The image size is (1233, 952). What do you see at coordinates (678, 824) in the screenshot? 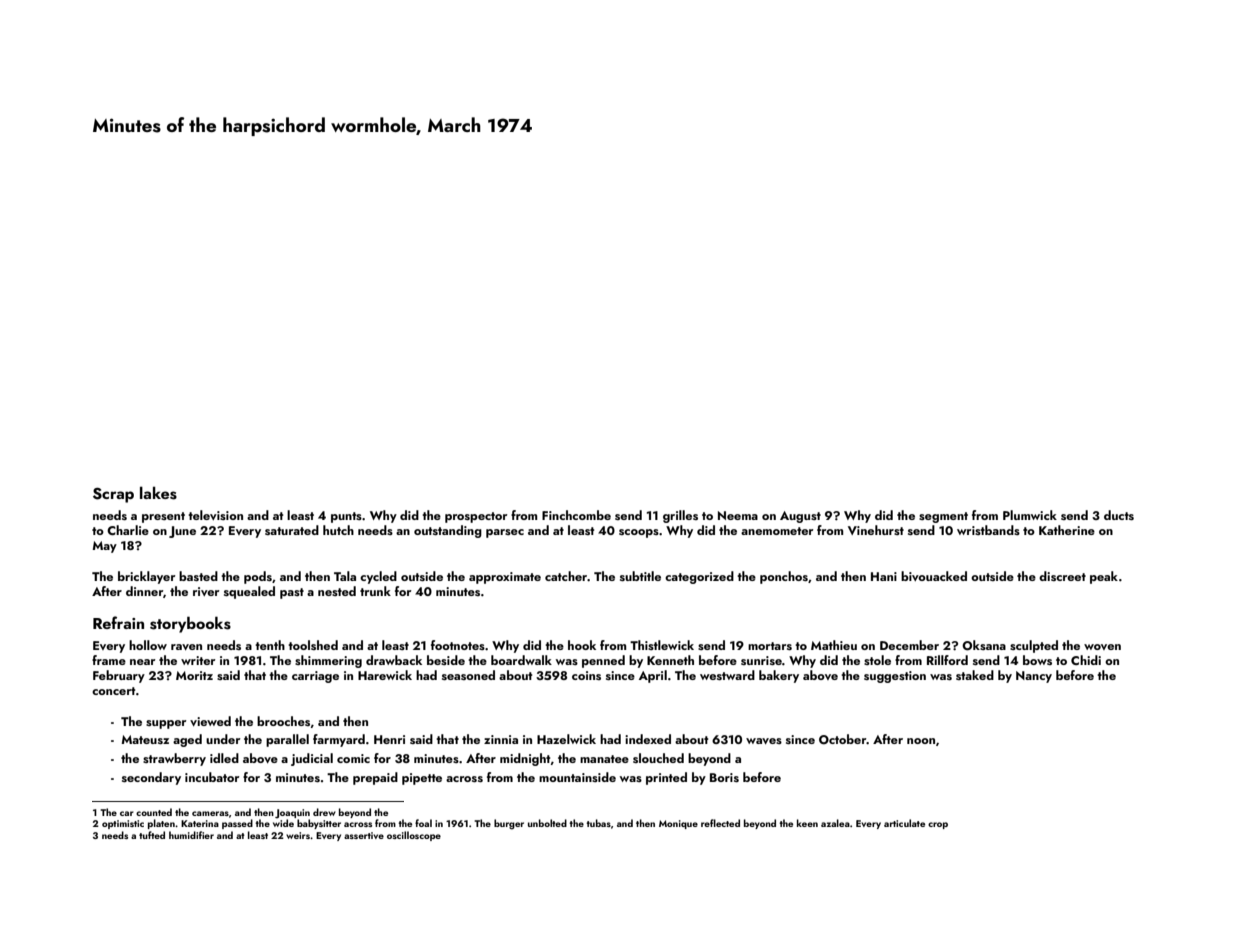
I see `Monique` at bounding box center [678, 824].
